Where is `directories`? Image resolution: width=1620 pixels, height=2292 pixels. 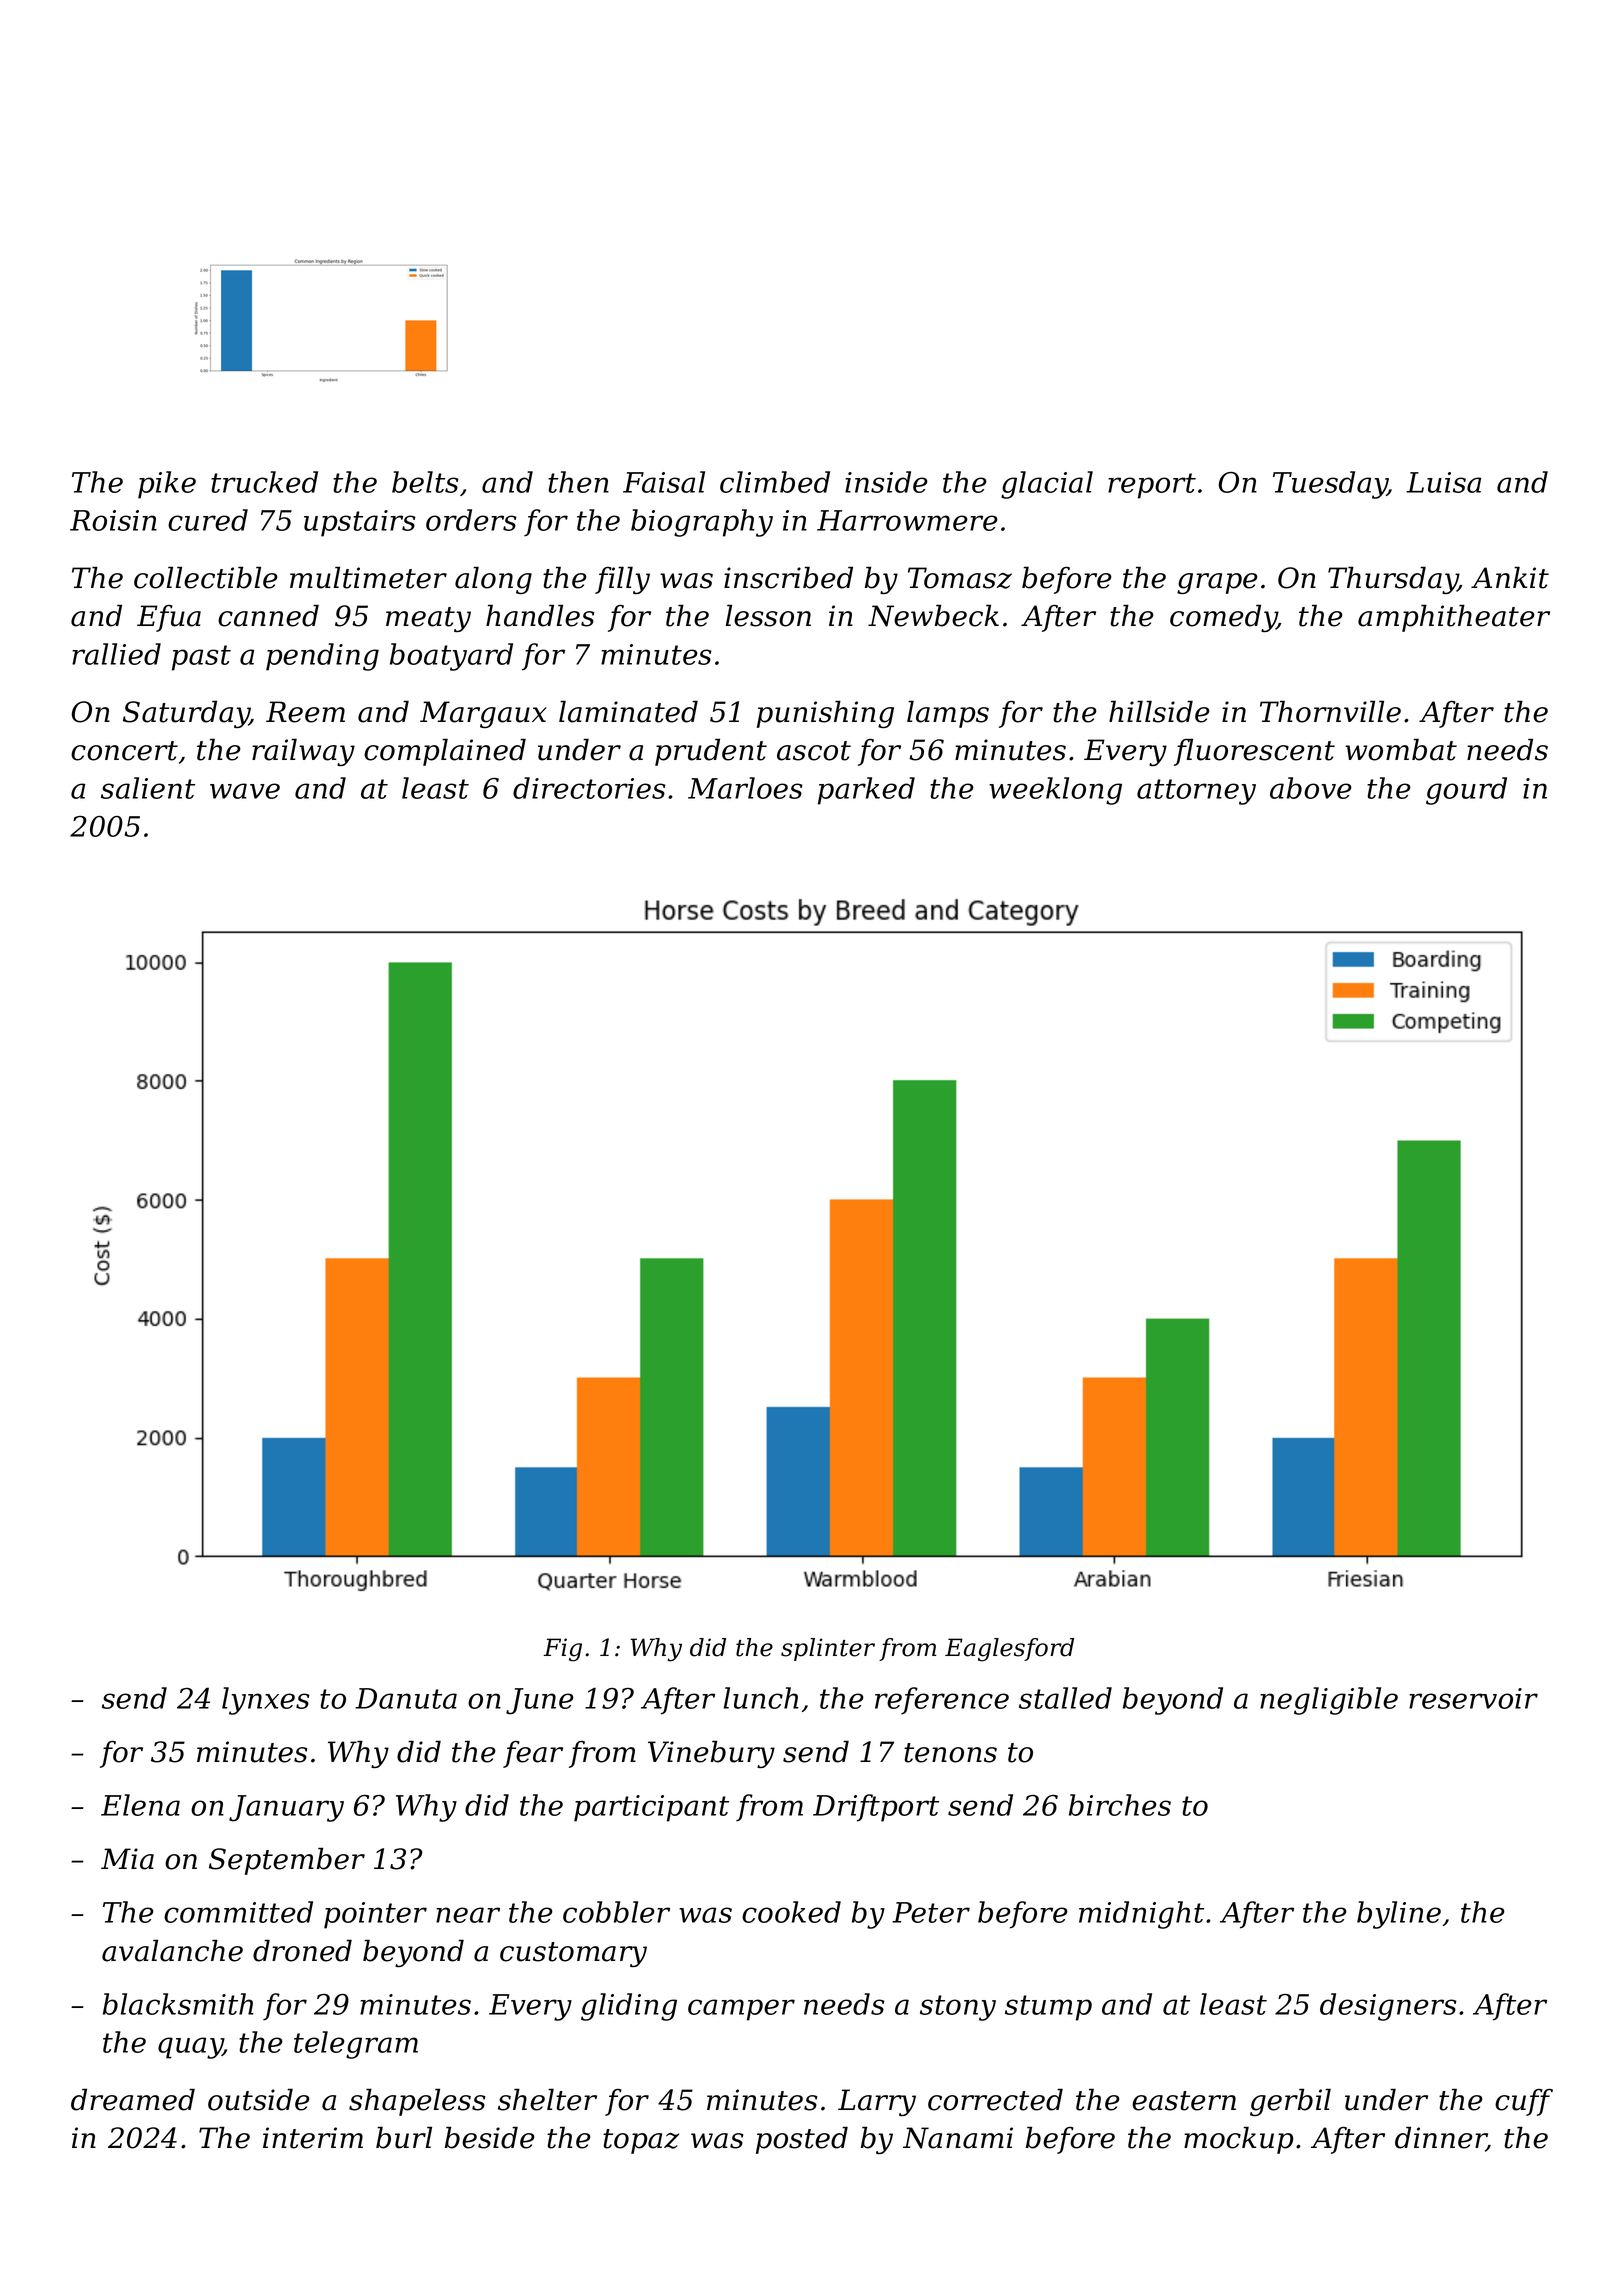
directories is located at coordinates (589, 788).
